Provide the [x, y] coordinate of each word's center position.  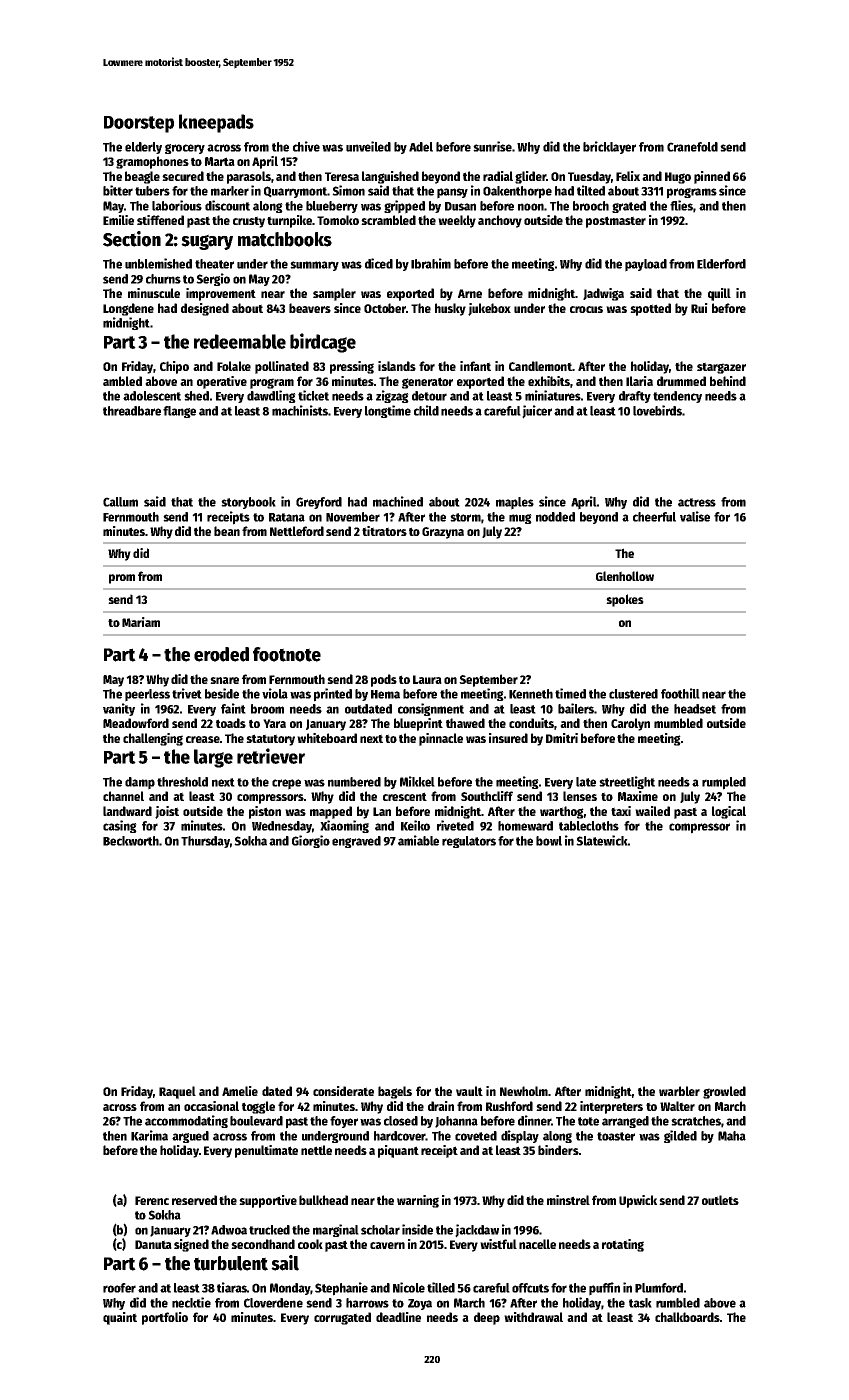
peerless [147, 695]
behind [728, 381]
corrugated [342, 1318]
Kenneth [531, 694]
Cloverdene [273, 1303]
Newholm [524, 1091]
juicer [537, 412]
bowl [549, 841]
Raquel [177, 1092]
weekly [457, 221]
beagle [142, 177]
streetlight [627, 782]
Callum [120, 502]
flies [681, 205]
